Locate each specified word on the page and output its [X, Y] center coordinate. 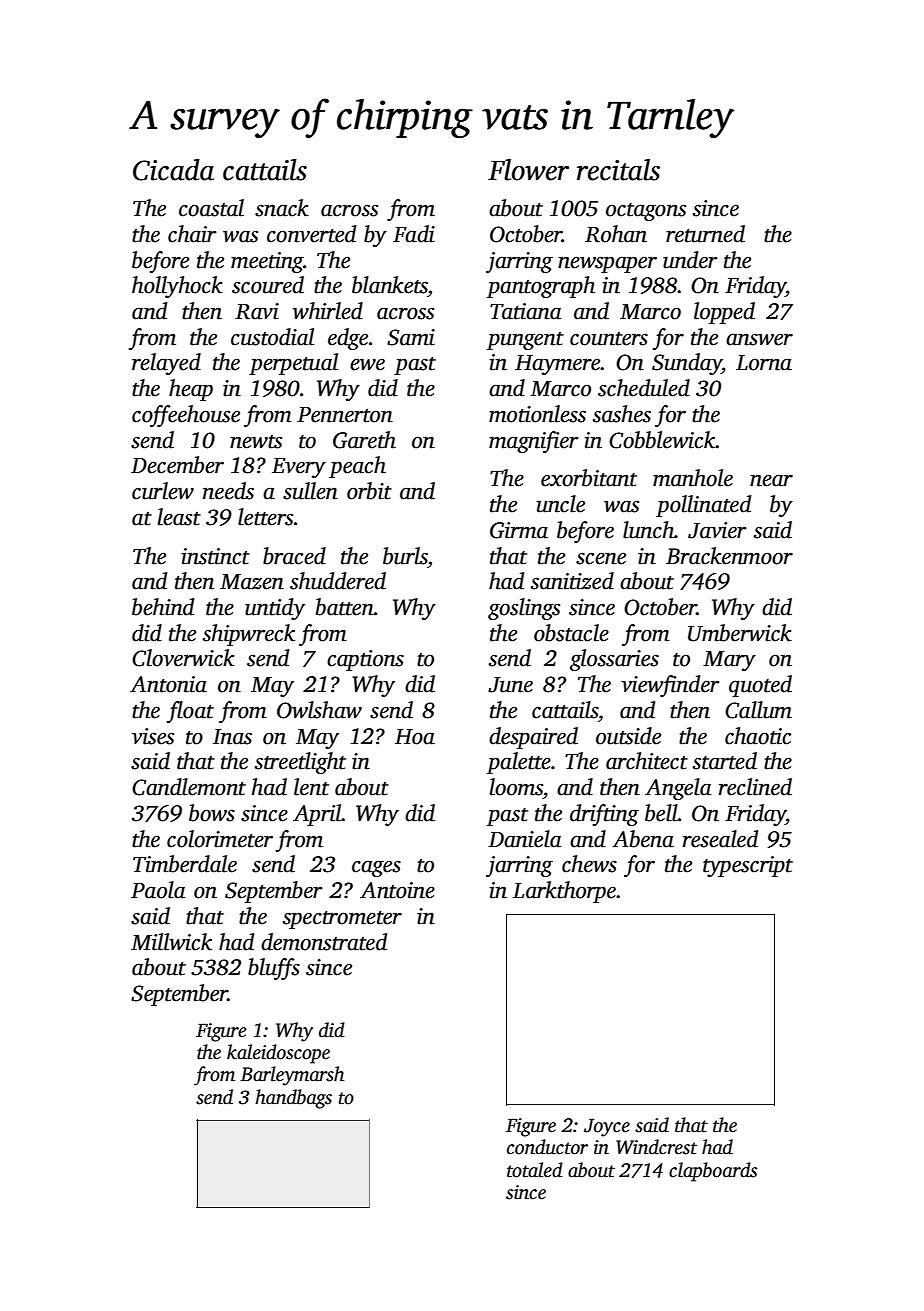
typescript [748, 866]
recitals [618, 170]
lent [311, 787]
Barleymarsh [292, 1076]
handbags [293, 1099]
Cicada [173, 170]
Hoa [415, 737]
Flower [528, 170]
